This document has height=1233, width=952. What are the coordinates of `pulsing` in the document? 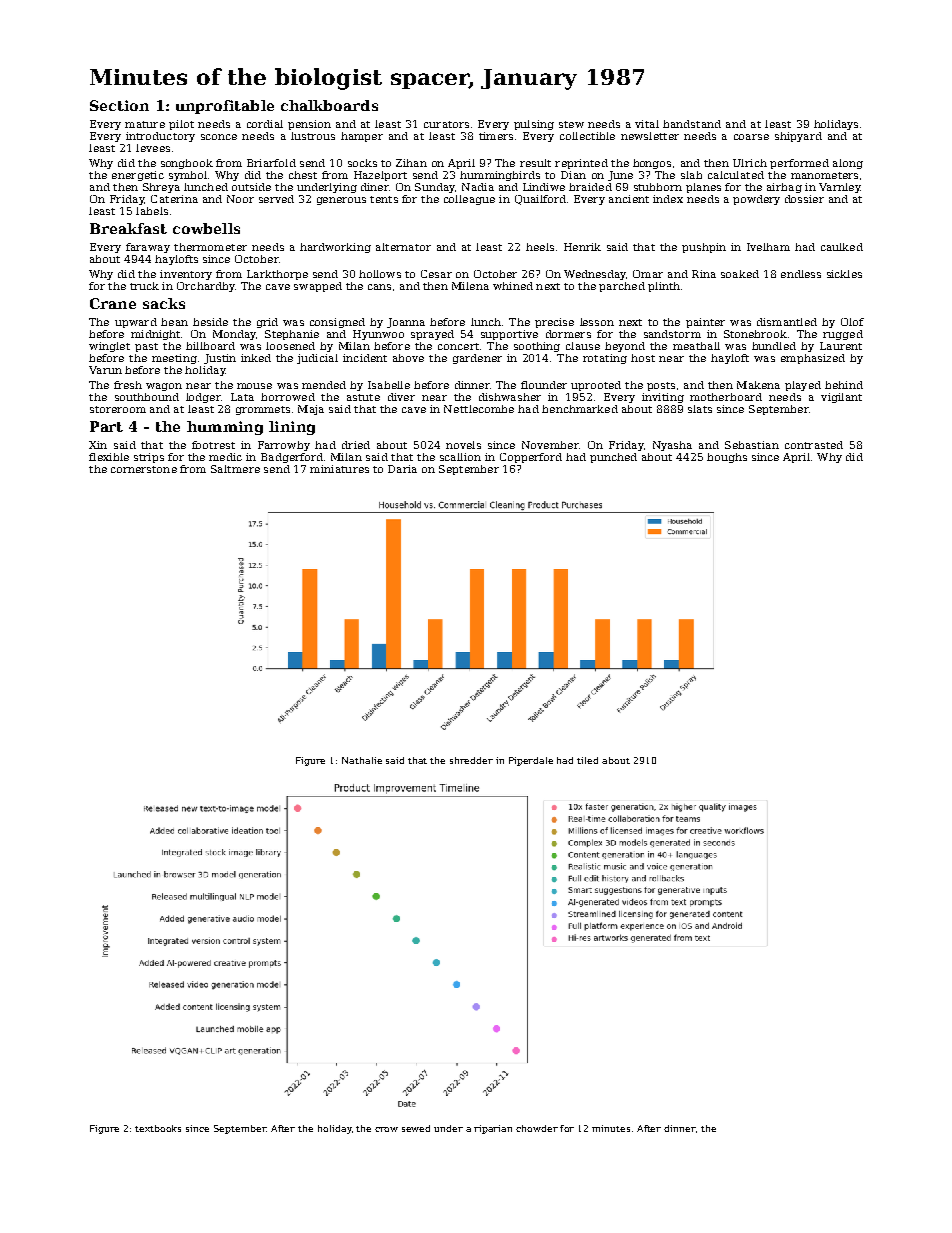 It's located at (534, 125).
